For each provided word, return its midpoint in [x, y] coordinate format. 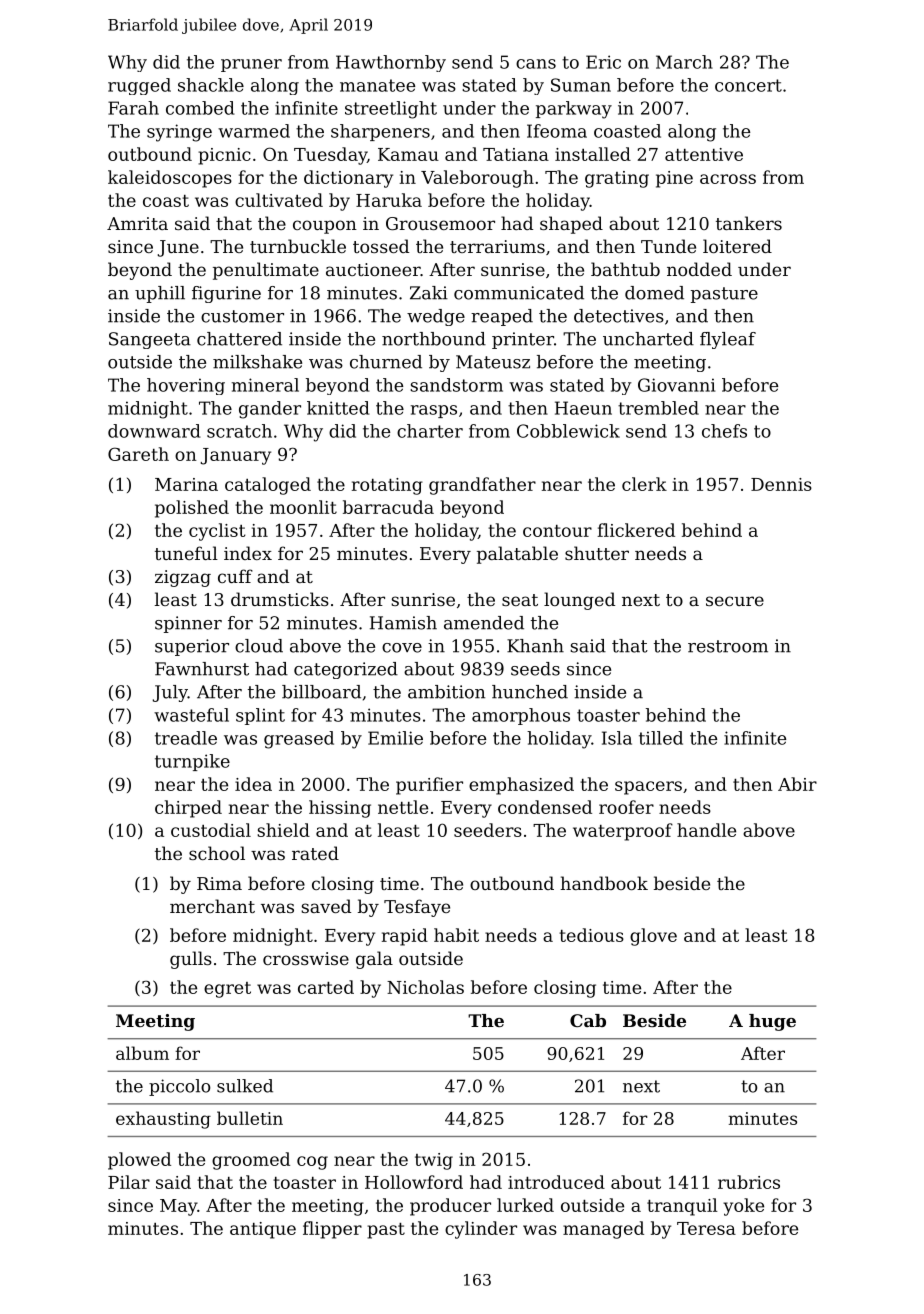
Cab [588, 1020]
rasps [434, 411]
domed [654, 293]
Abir [797, 784]
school [217, 853]
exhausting [163, 1120]
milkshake [257, 362]
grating [617, 179]
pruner [251, 65]
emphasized [521, 786]
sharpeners [380, 132]
